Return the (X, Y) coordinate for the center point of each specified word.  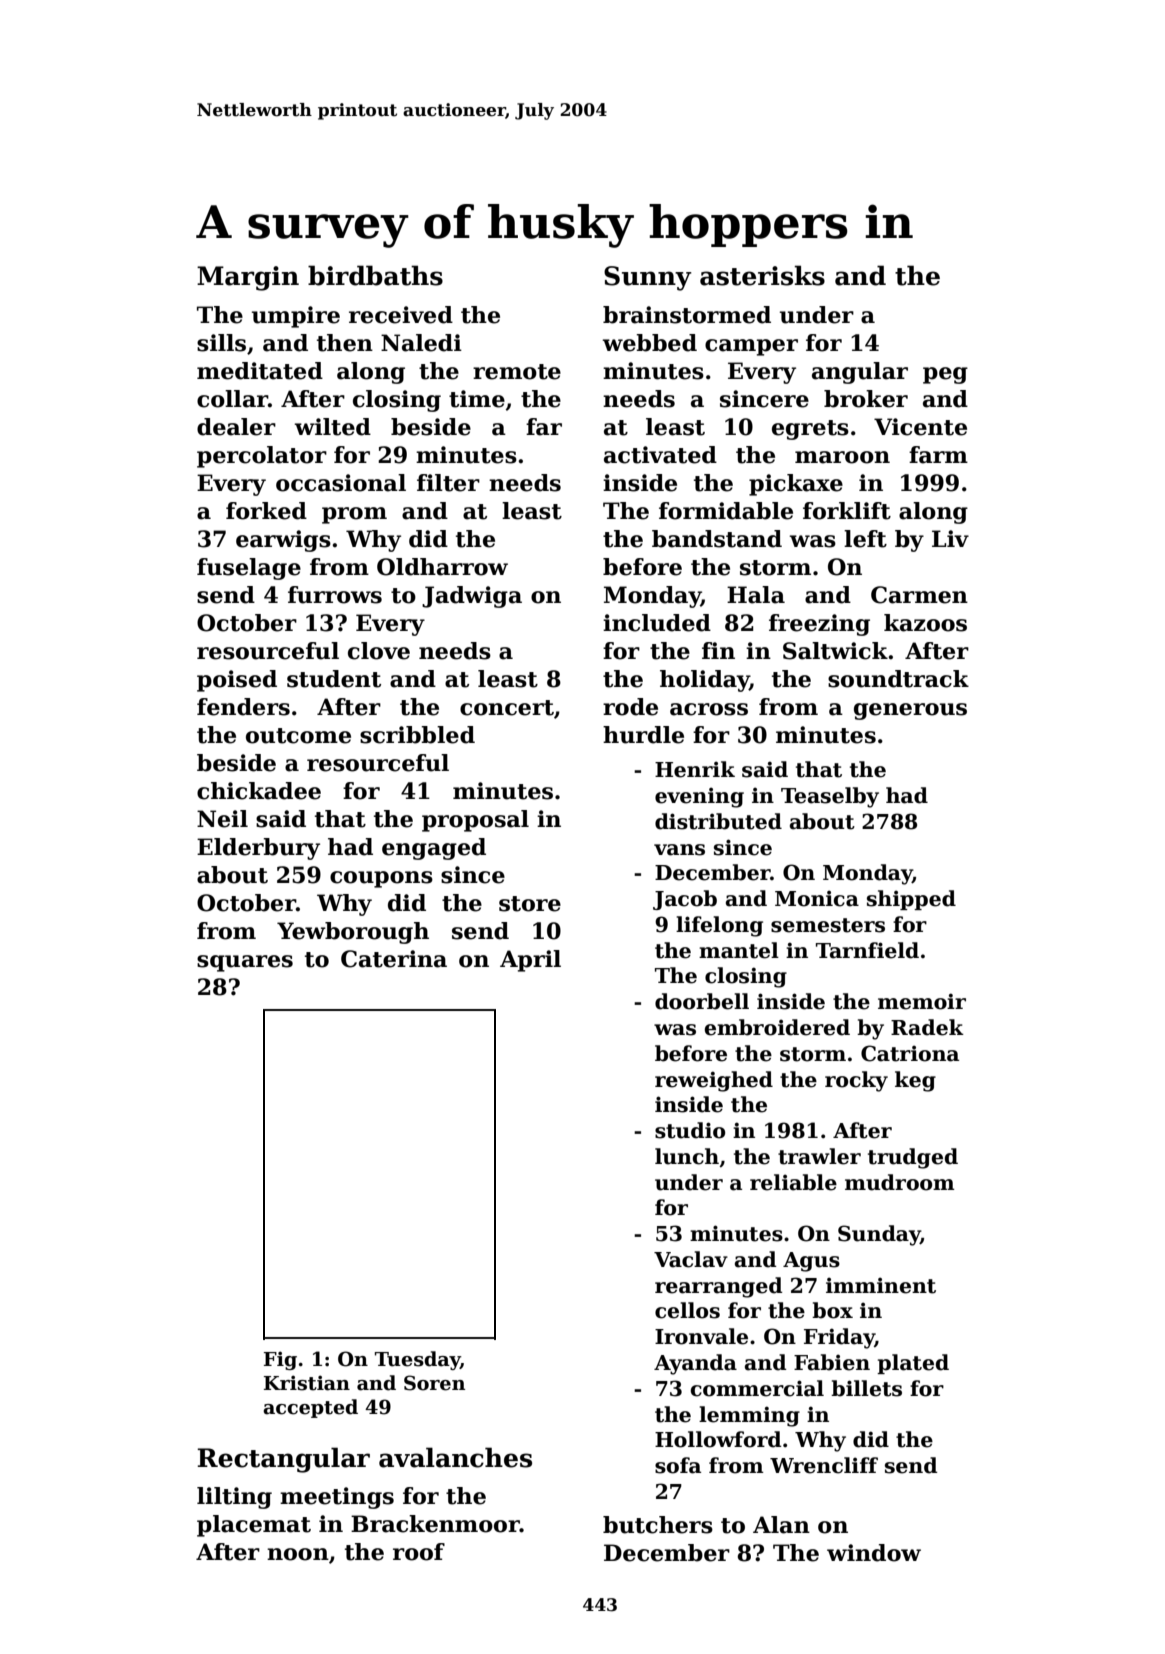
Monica (817, 898)
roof (419, 1552)
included (657, 623)
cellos (687, 1310)
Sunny (648, 278)
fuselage (249, 569)
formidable (726, 511)
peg (945, 375)
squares (245, 963)
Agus (811, 1262)
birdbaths (375, 275)
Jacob (685, 900)
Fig (280, 1360)
